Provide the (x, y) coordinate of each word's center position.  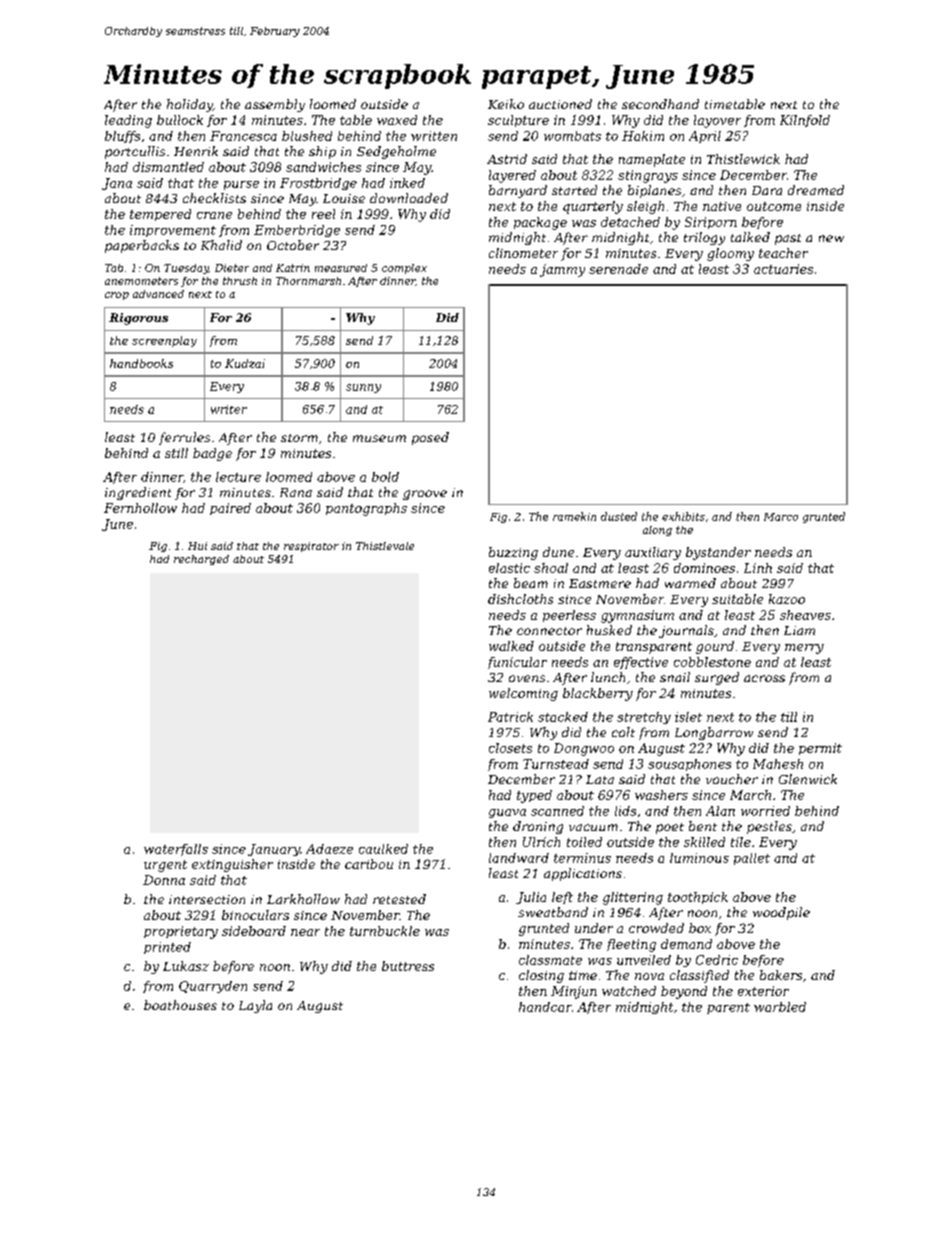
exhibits (683, 516)
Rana (296, 492)
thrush (240, 281)
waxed (397, 120)
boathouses (180, 1005)
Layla (255, 1006)
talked (750, 237)
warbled (780, 1007)
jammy (562, 270)
